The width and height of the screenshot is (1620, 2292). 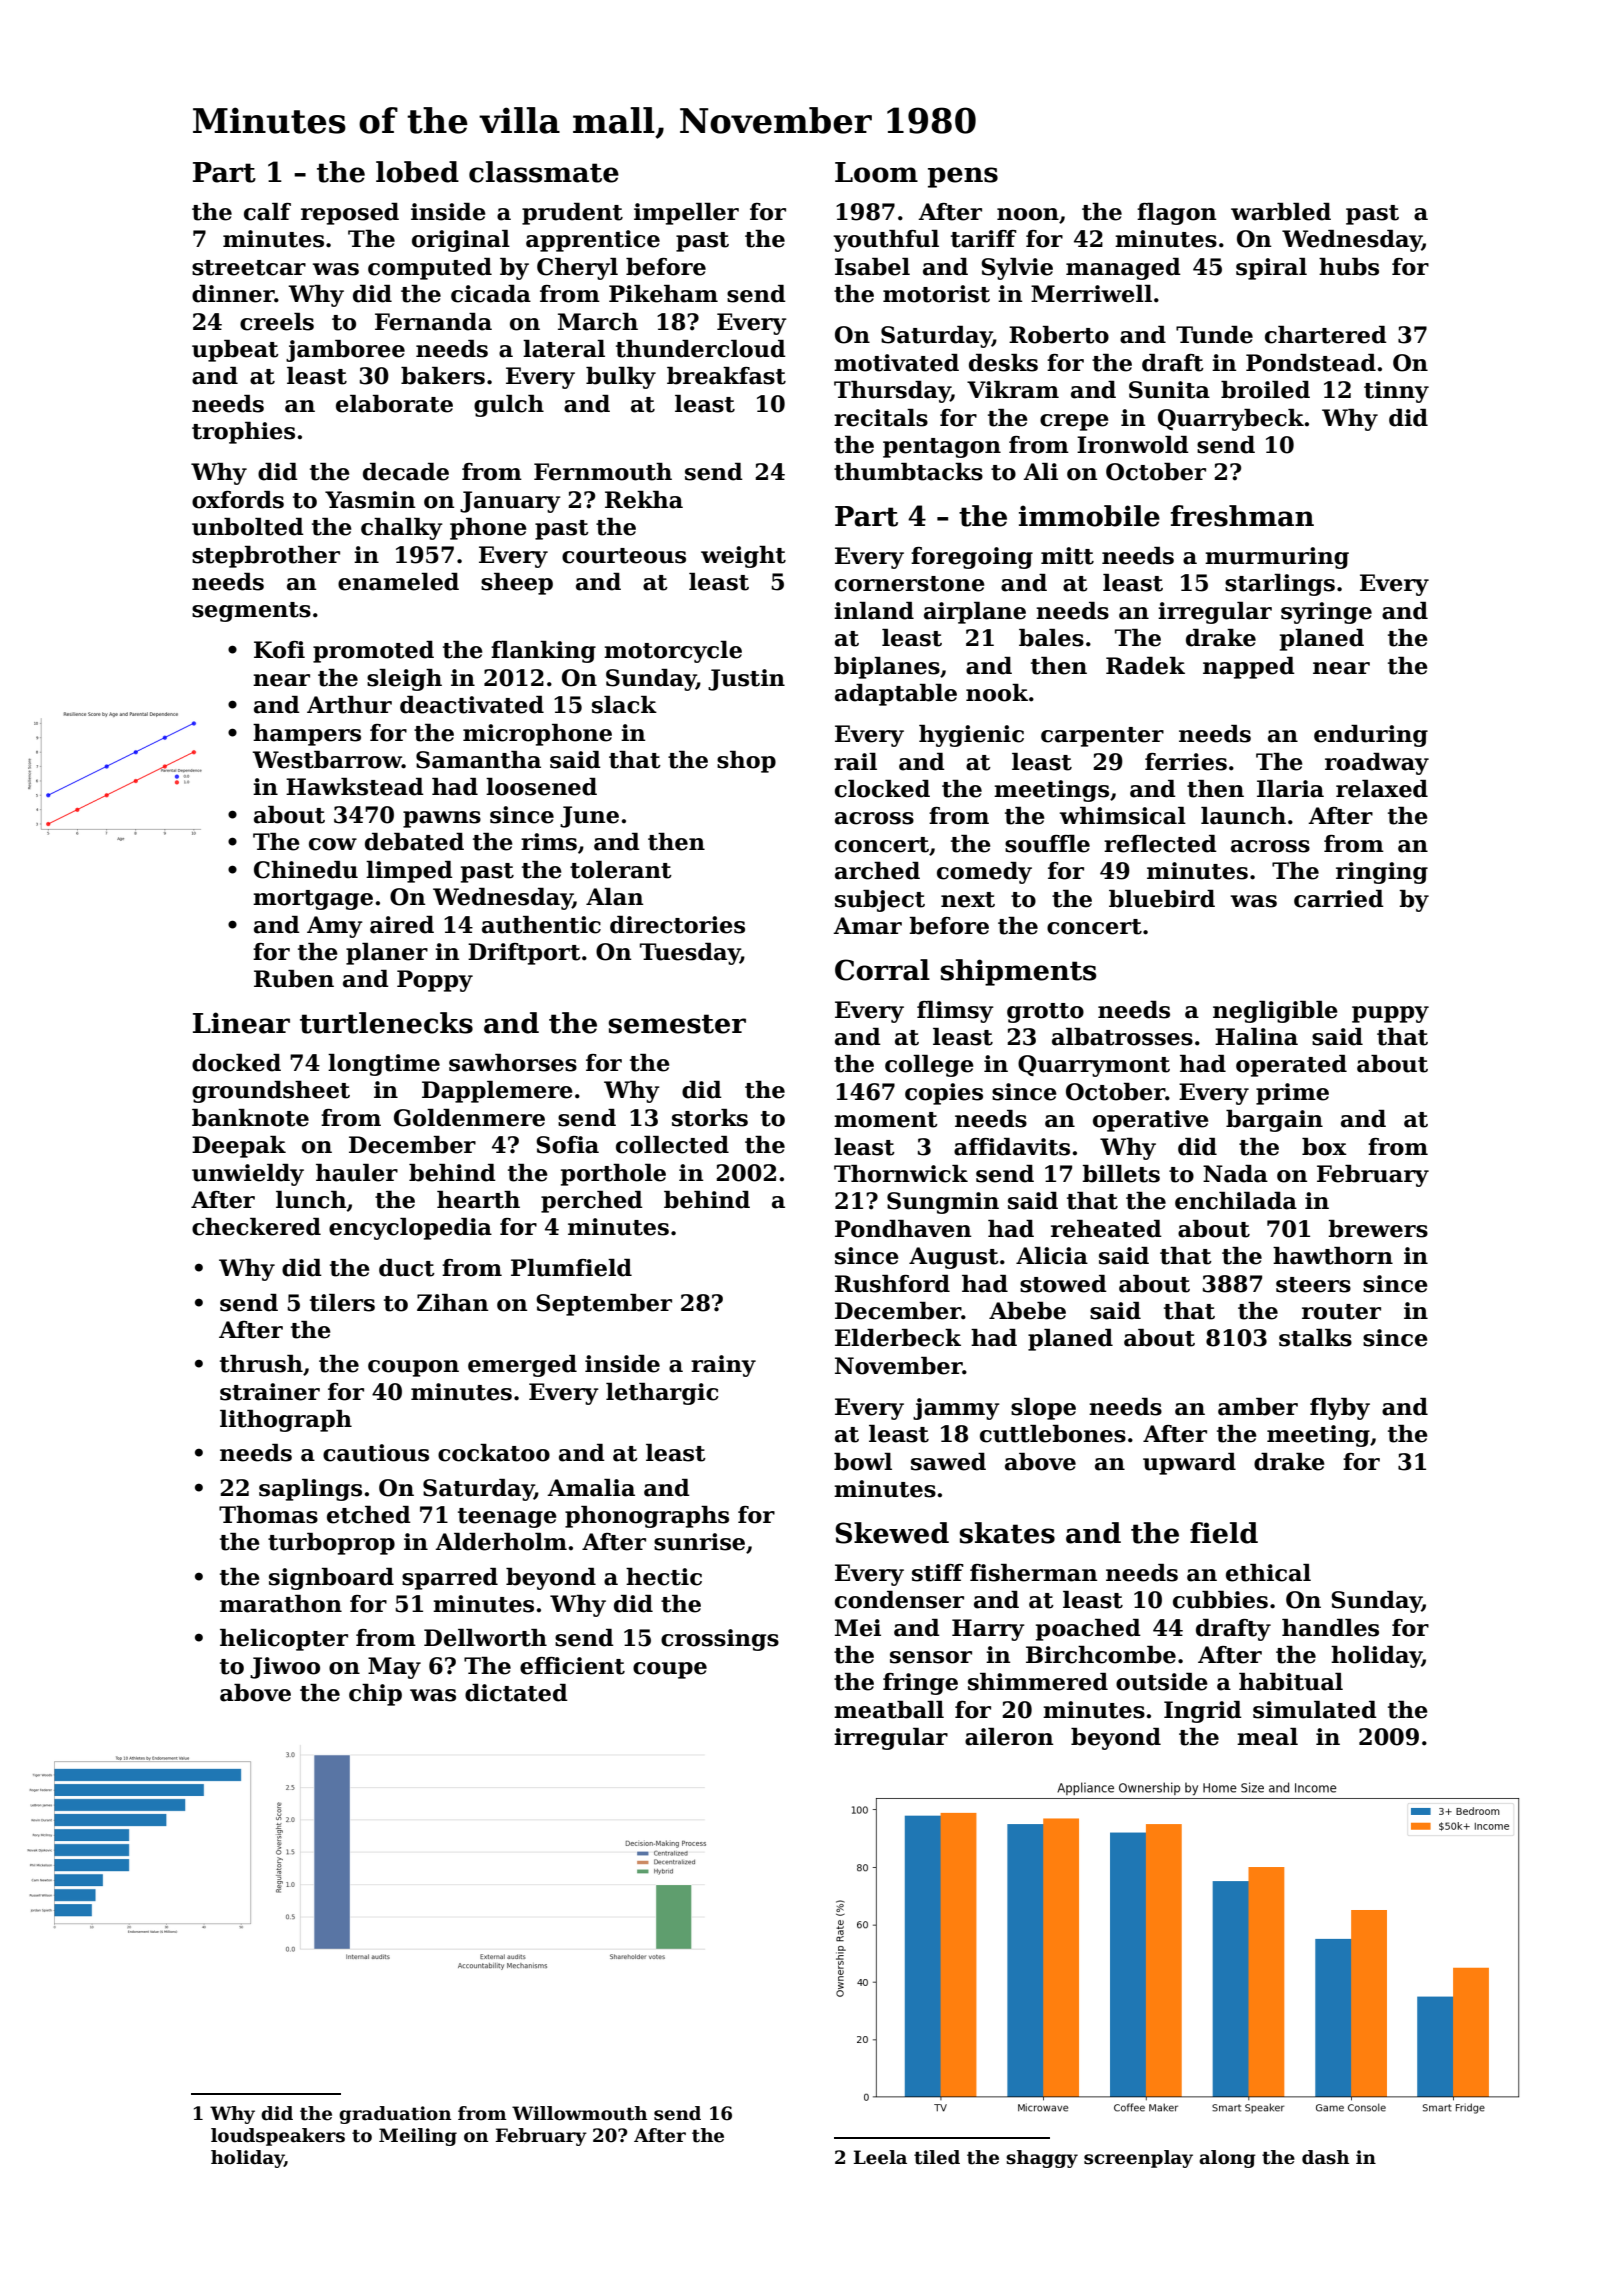 What do you see at coordinates (1396, 392) in the screenshot?
I see `tinny` at bounding box center [1396, 392].
